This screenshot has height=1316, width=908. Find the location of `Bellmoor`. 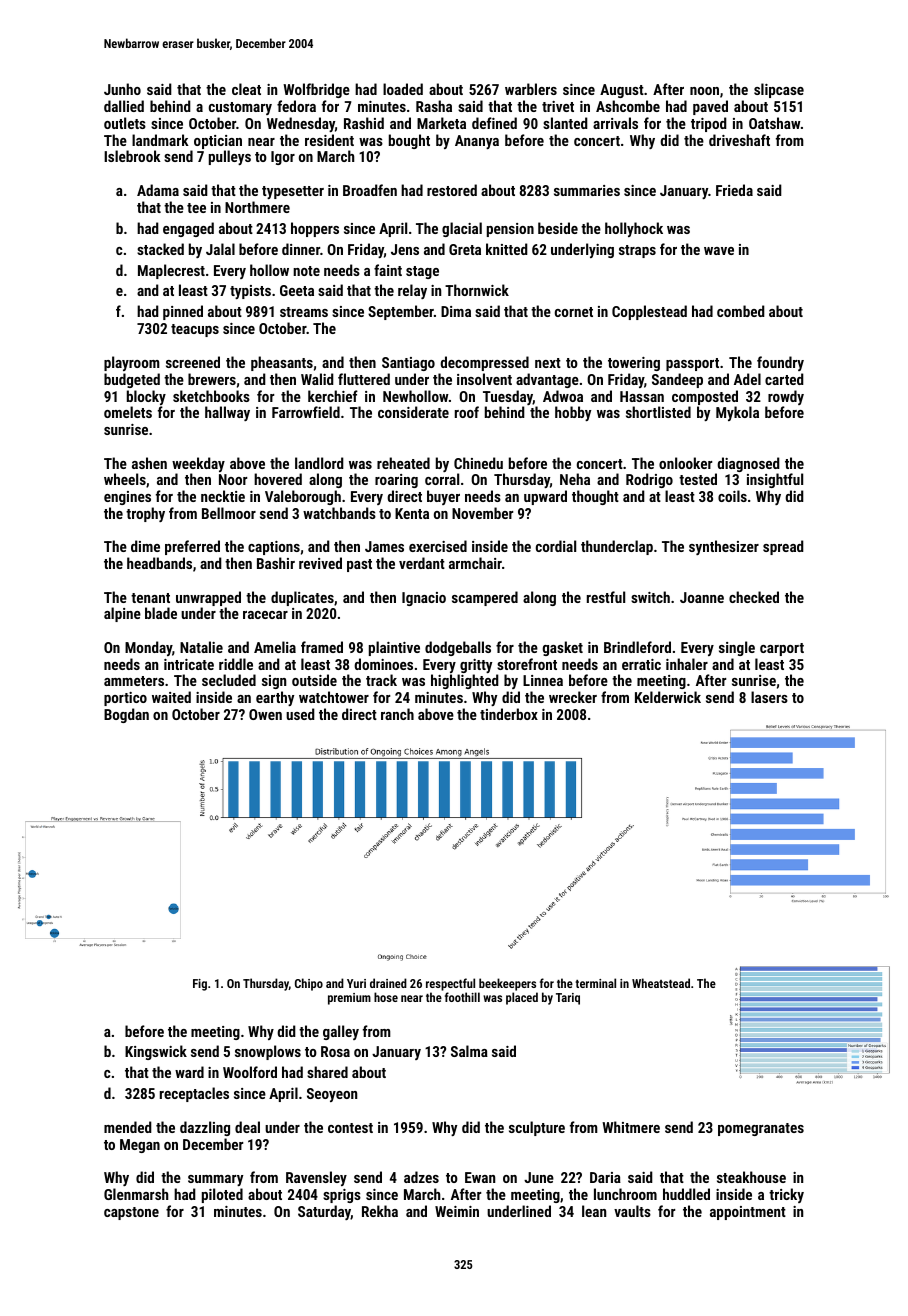

Bellmoor is located at coordinates (229, 513).
